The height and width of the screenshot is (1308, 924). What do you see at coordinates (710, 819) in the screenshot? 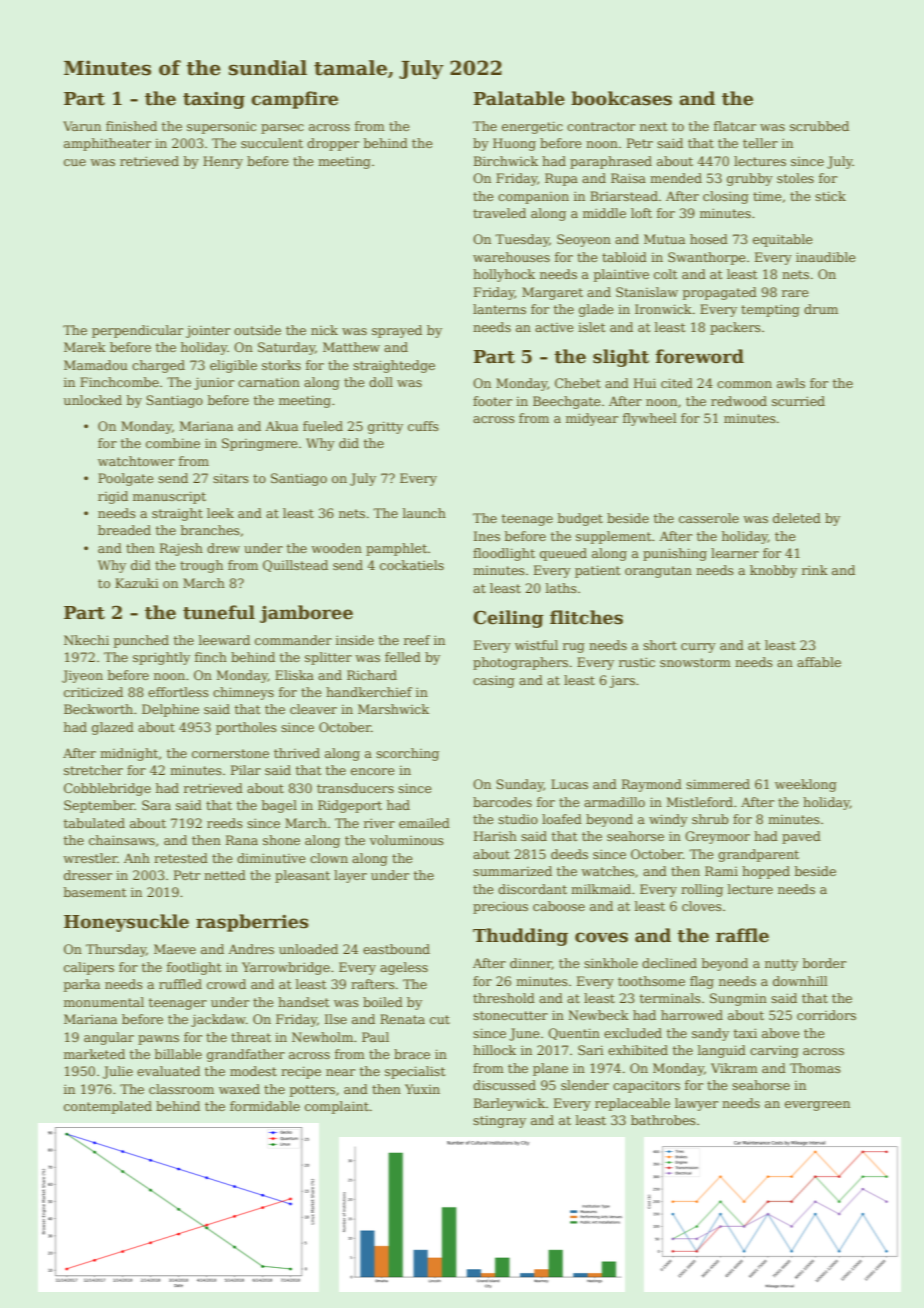
I see `shrub` at bounding box center [710, 819].
